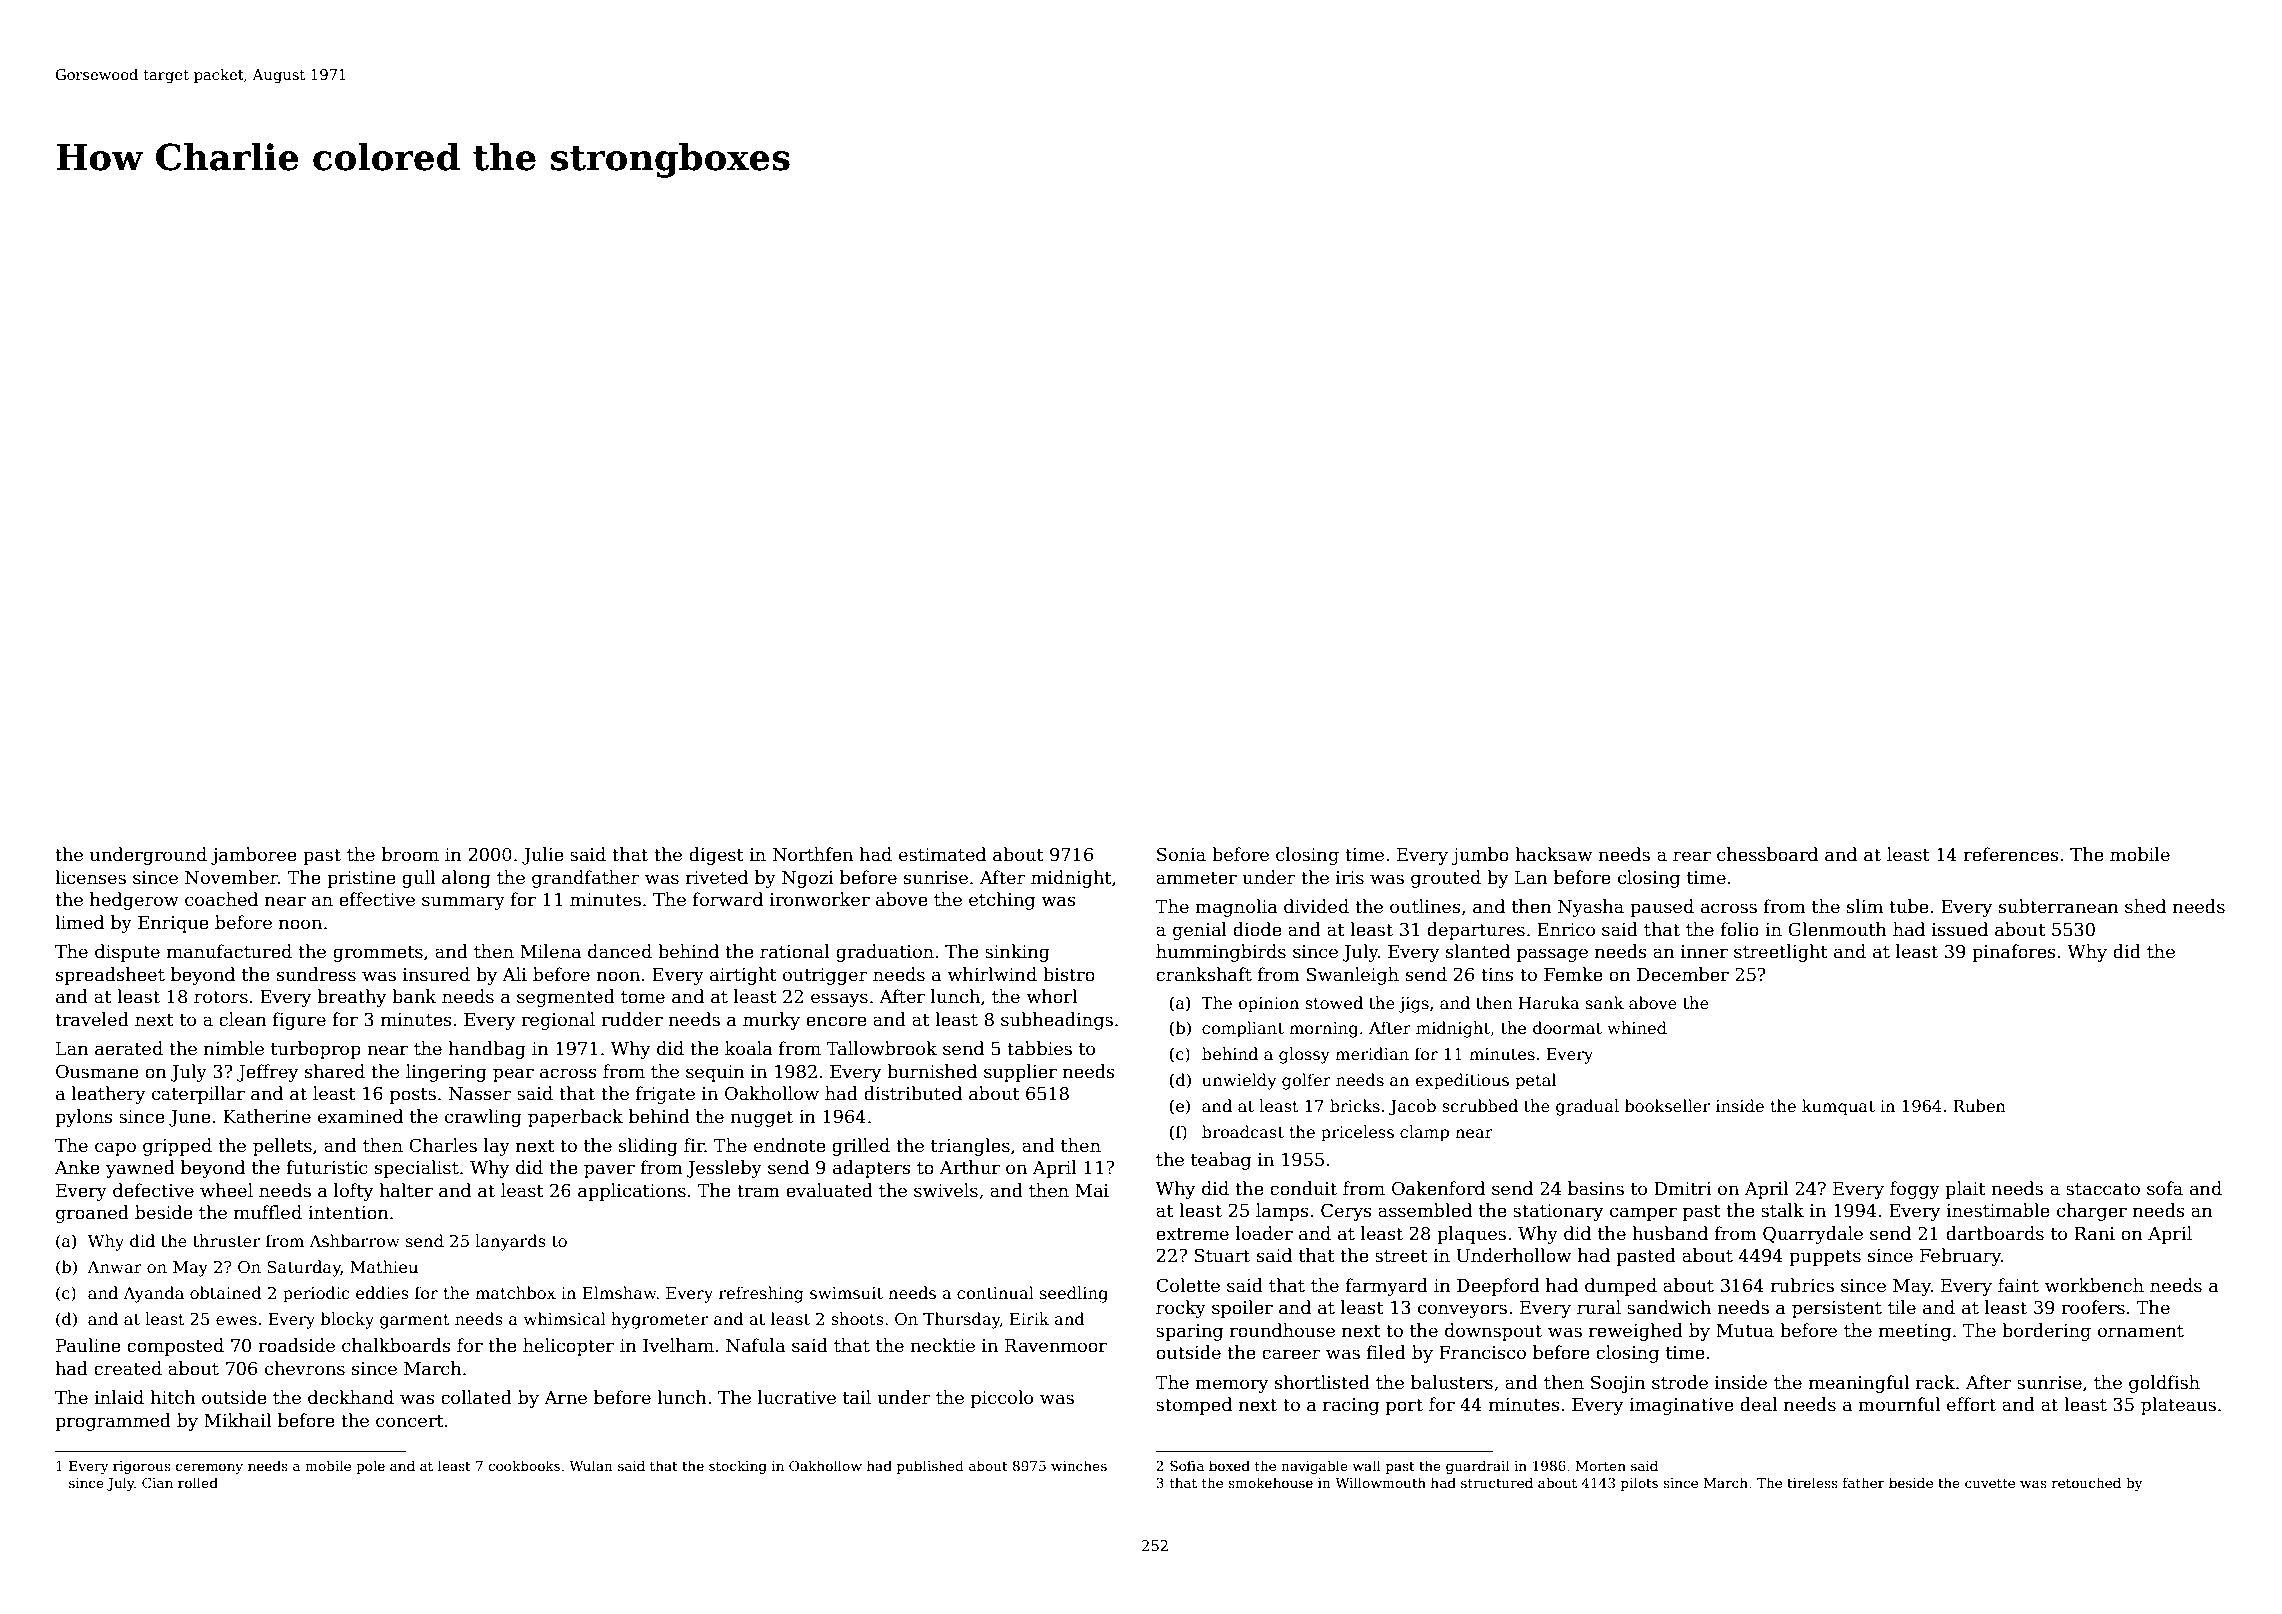  Describe the element at coordinates (813, 854) in the screenshot. I see `Northfen` at that location.
